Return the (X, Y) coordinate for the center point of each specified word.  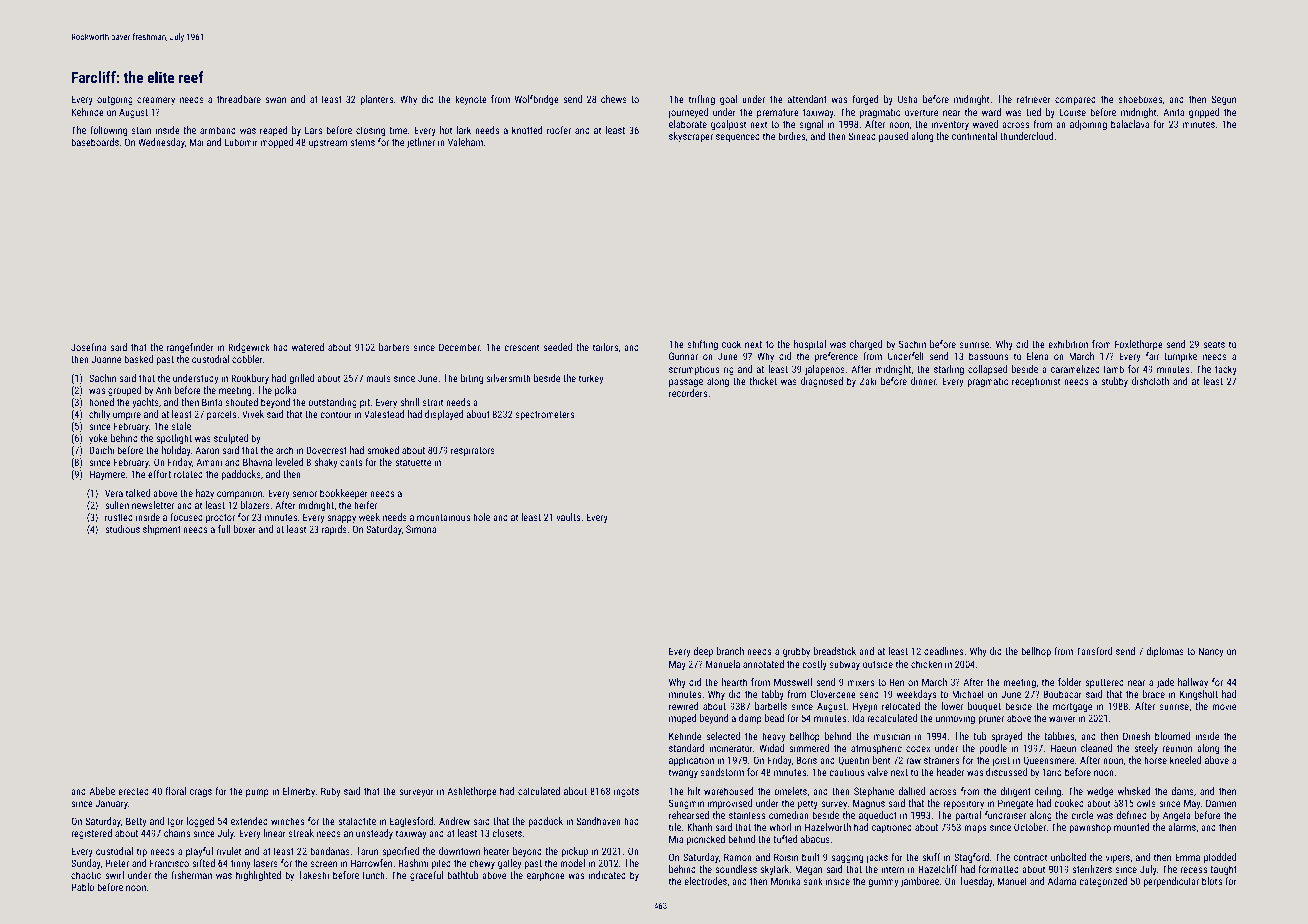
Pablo (83, 887)
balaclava (1130, 124)
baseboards (95, 142)
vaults (568, 517)
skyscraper (691, 137)
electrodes (705, 881)
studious (122, 529)
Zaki (868, 381)
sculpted (231, 439)
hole (481, 517)
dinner (923, 381)
